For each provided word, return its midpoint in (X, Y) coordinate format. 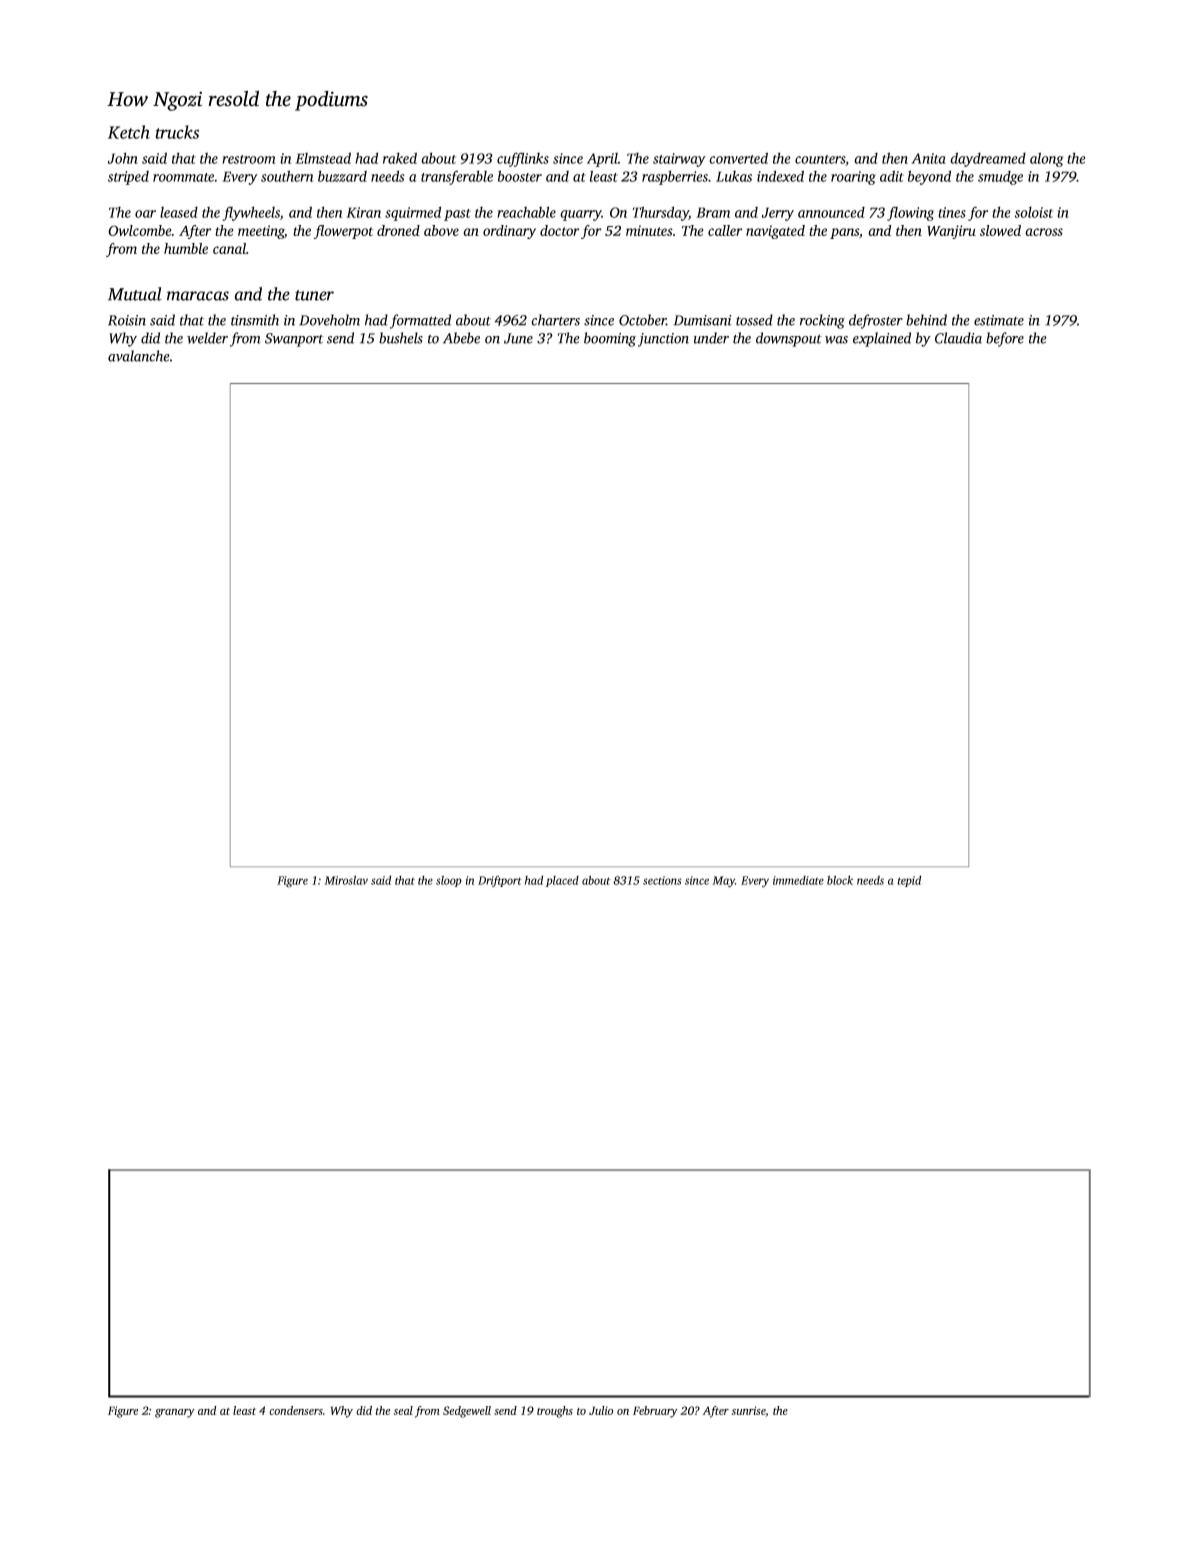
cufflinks (523, 159)
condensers (296, 1410)
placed (562, 881)
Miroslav (346, 880)
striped (128, 178)
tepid (909, 881)
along (1046, 159)
